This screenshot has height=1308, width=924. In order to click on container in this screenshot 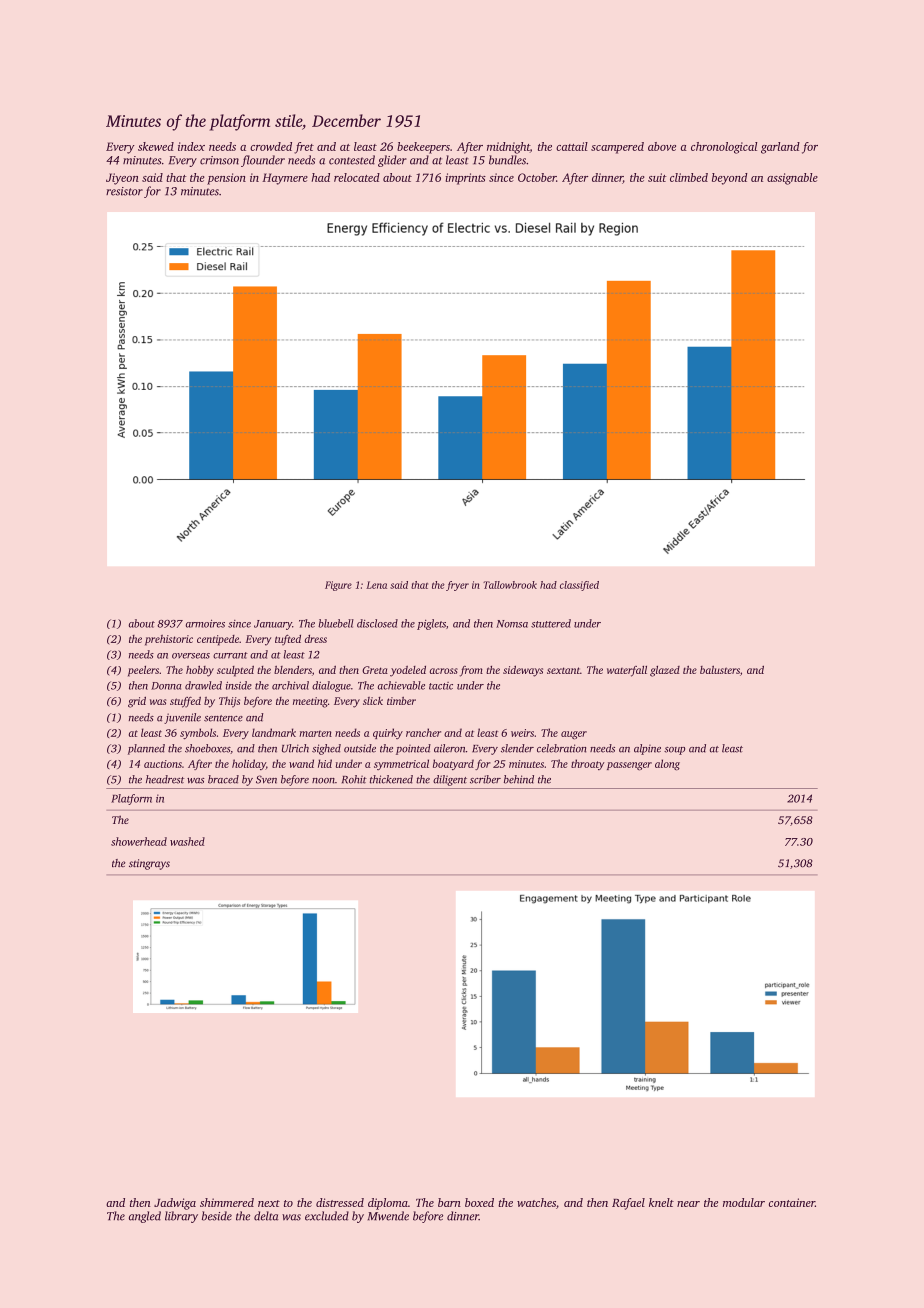, I will do `click(792, 1202)`.
